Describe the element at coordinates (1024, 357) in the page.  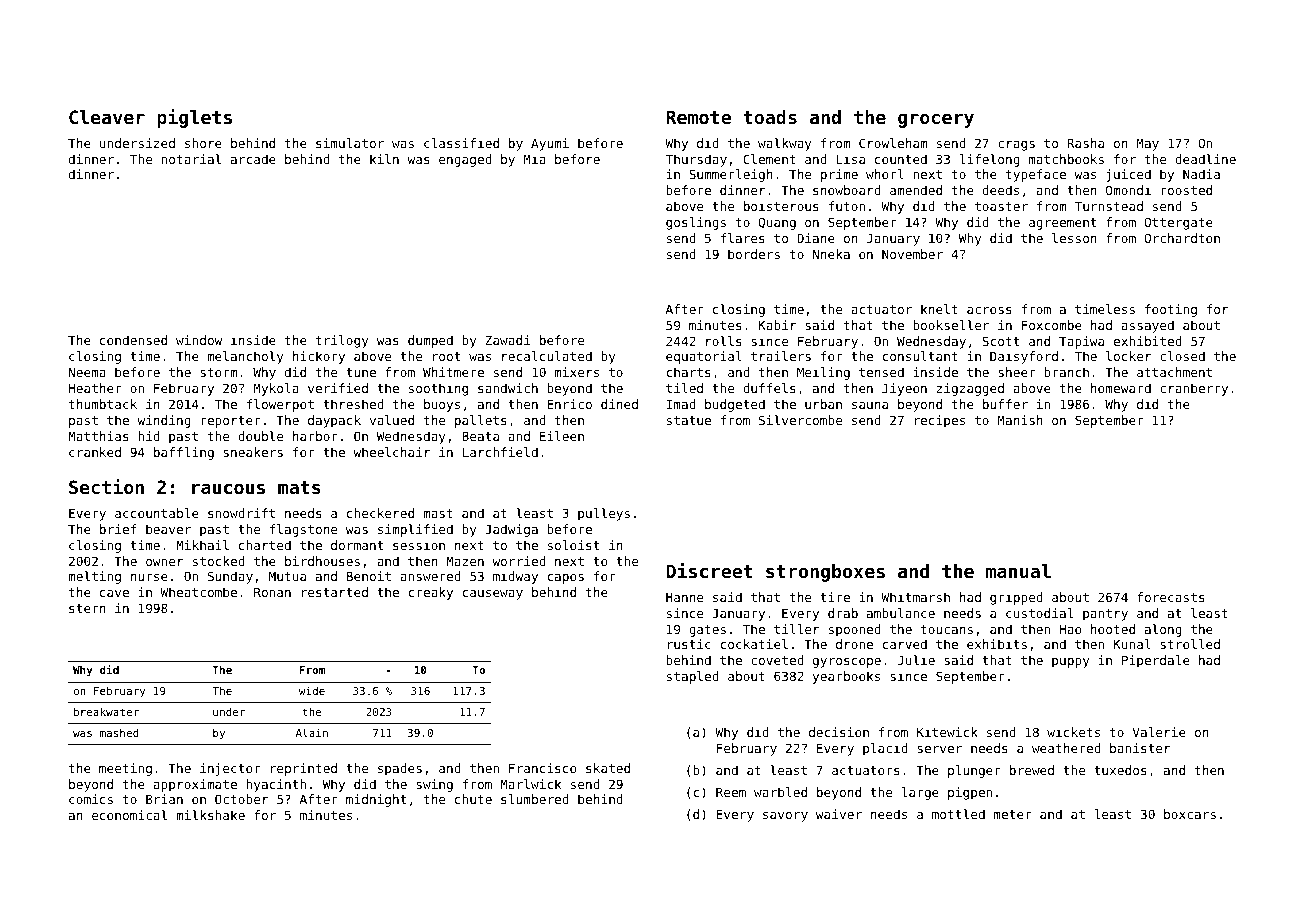
I see `Daisyford` at that location.
